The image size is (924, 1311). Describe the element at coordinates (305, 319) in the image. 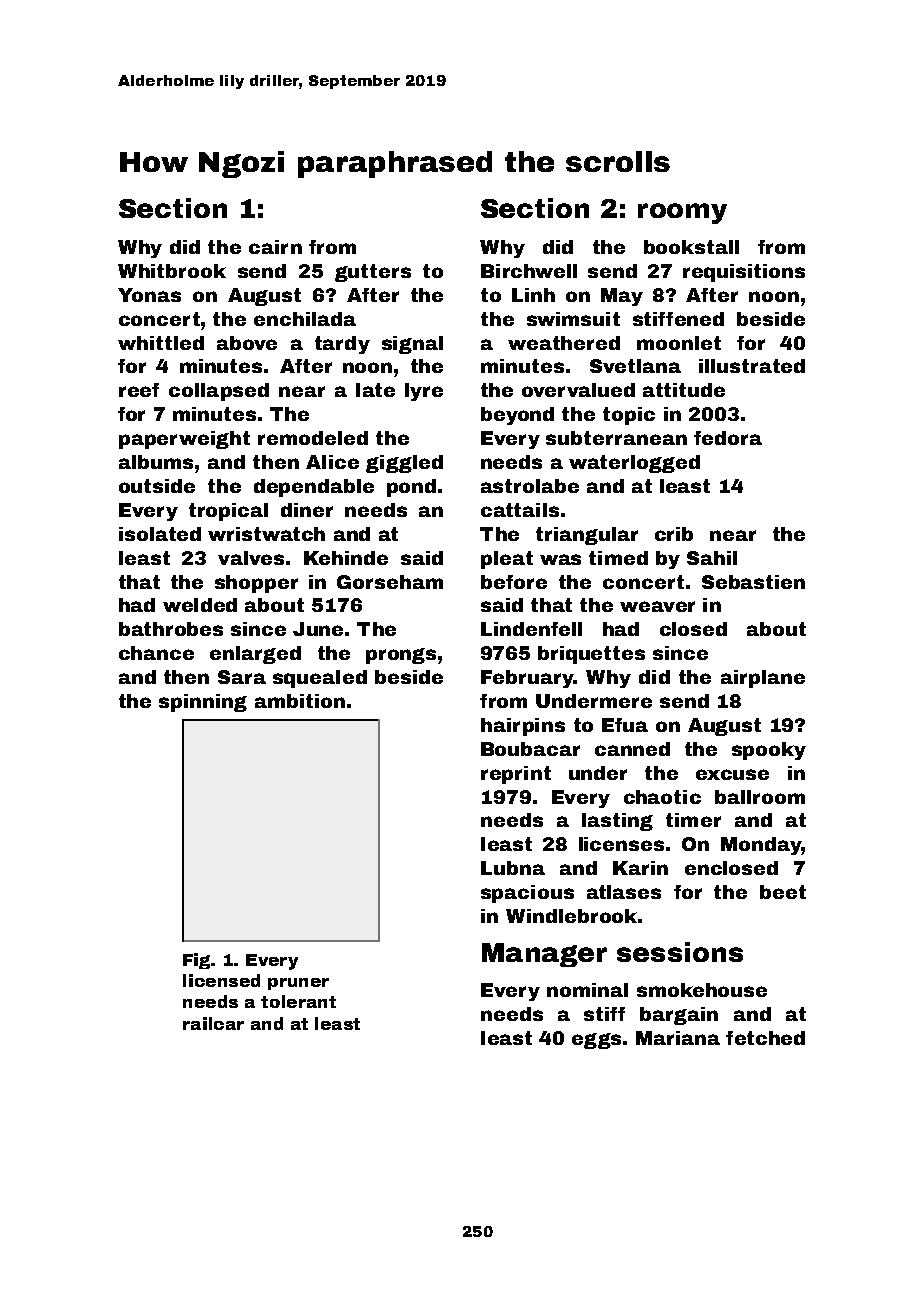

I see `enchilada` at that location.
